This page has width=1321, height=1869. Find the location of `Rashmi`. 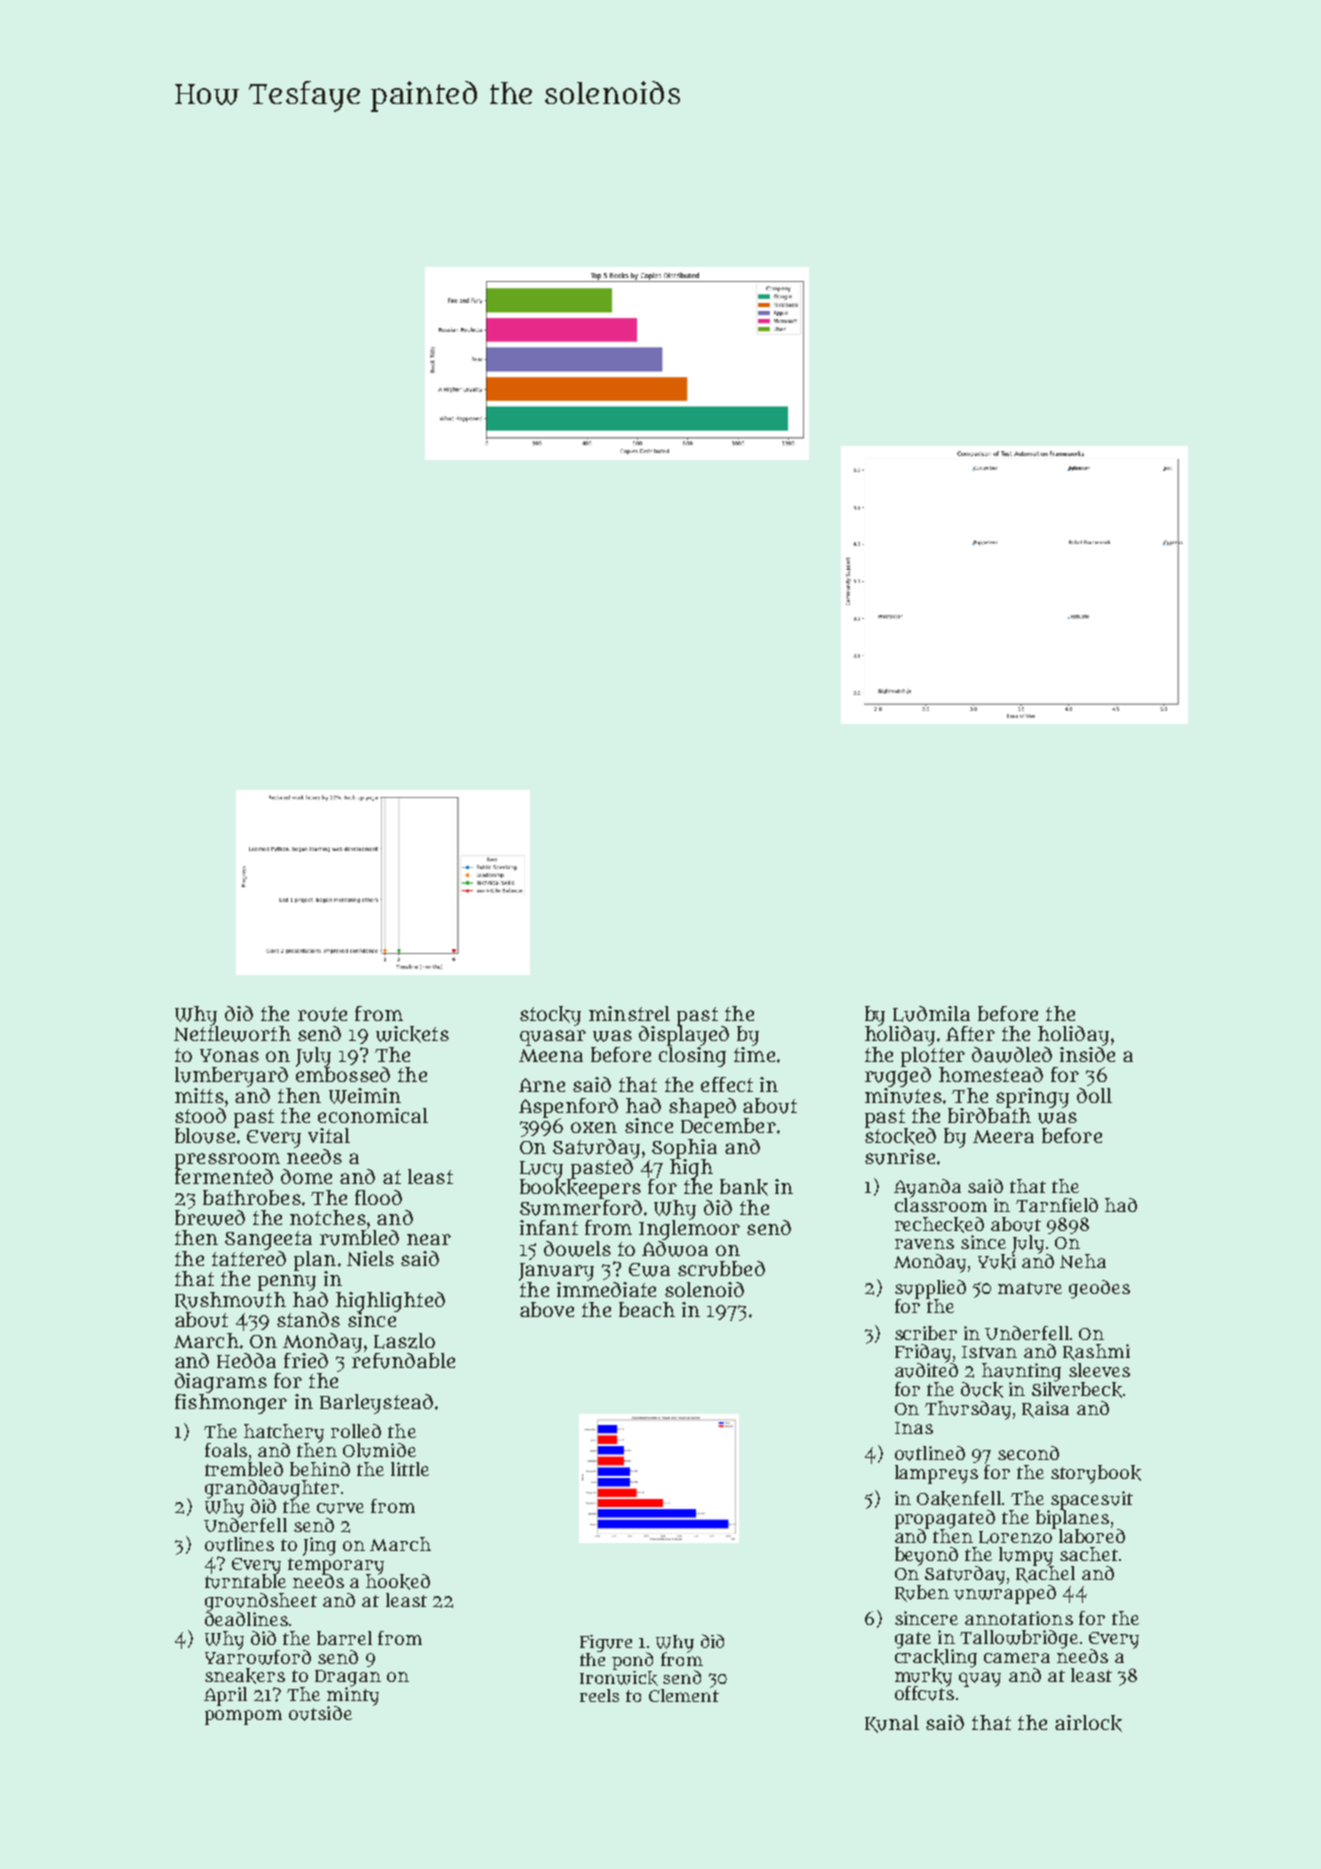

Rashmi is located at coordinates (1096, 1352).
